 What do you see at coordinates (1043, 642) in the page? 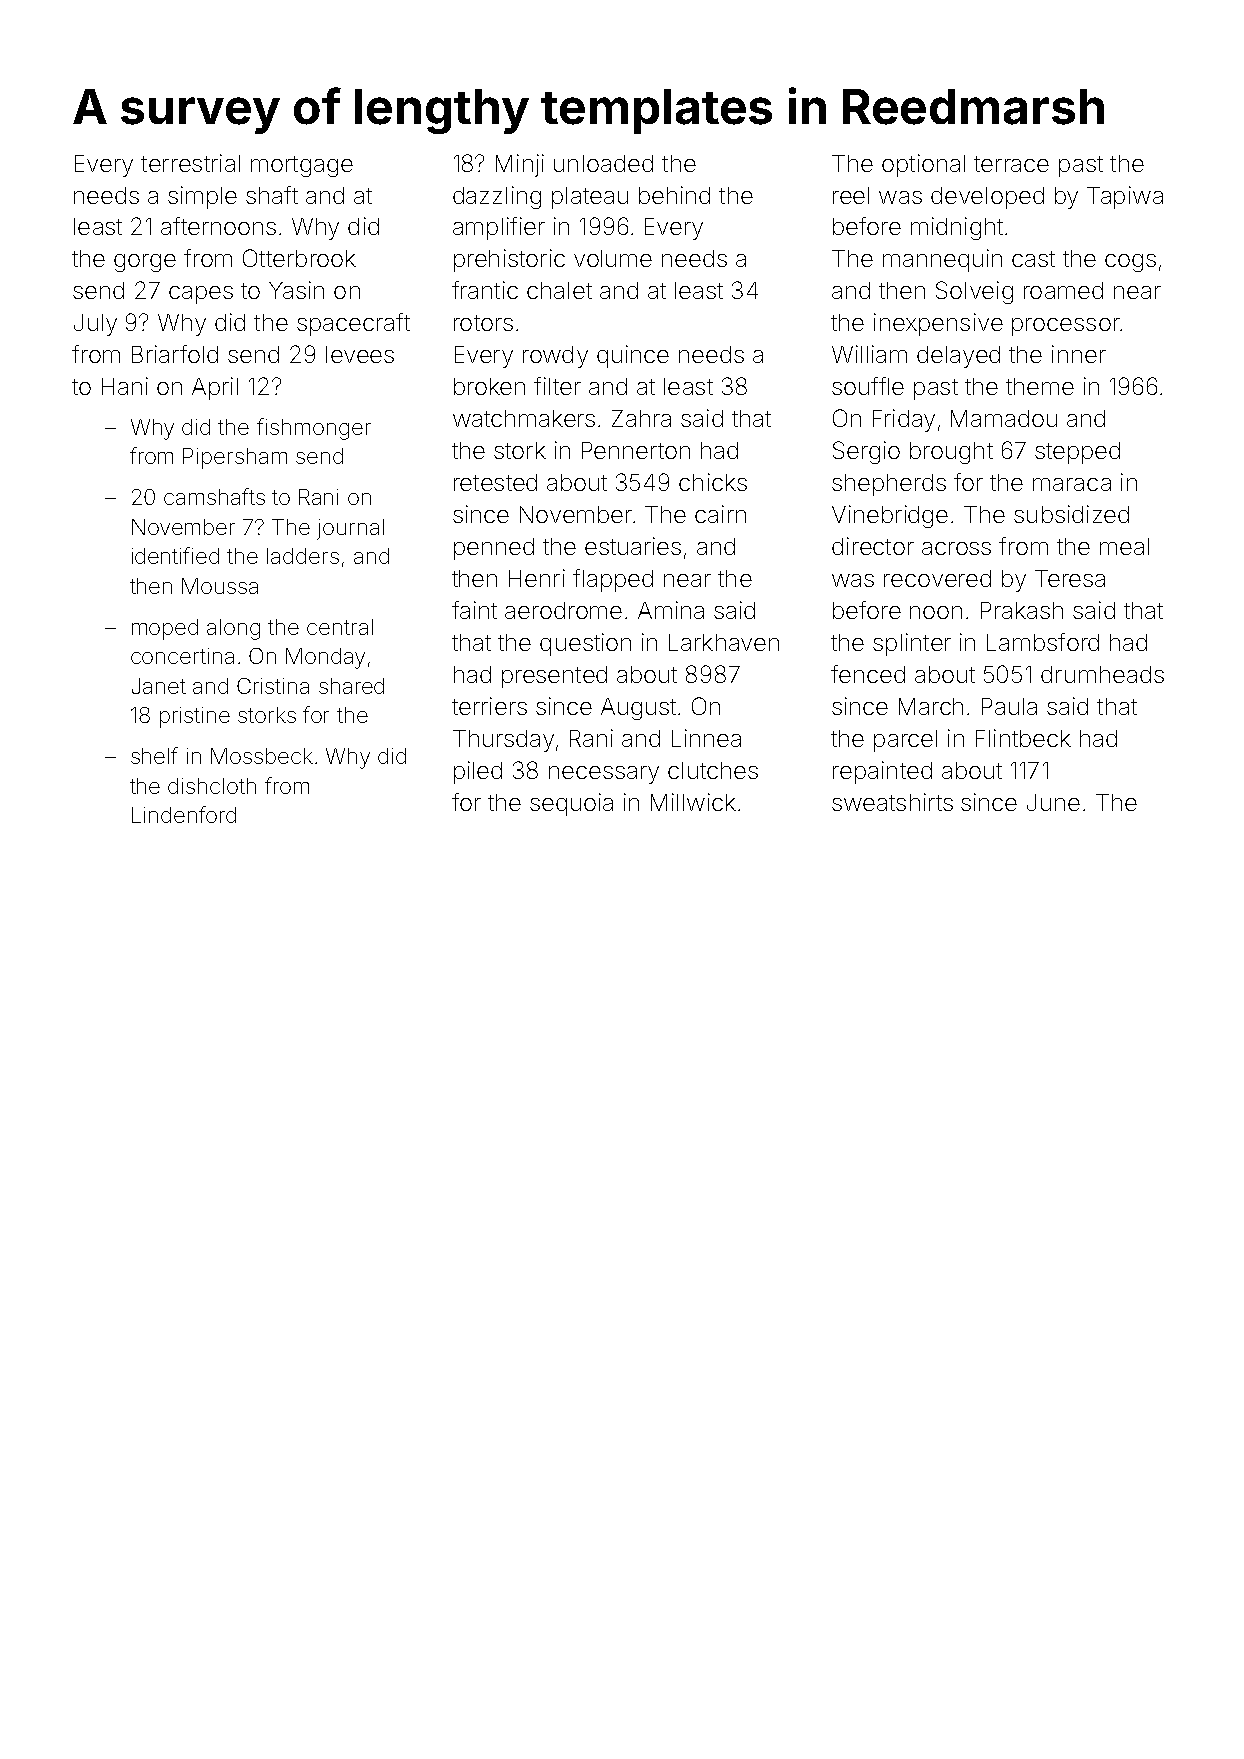
I see `Lambsford` at bounding box center [1043, 642].
